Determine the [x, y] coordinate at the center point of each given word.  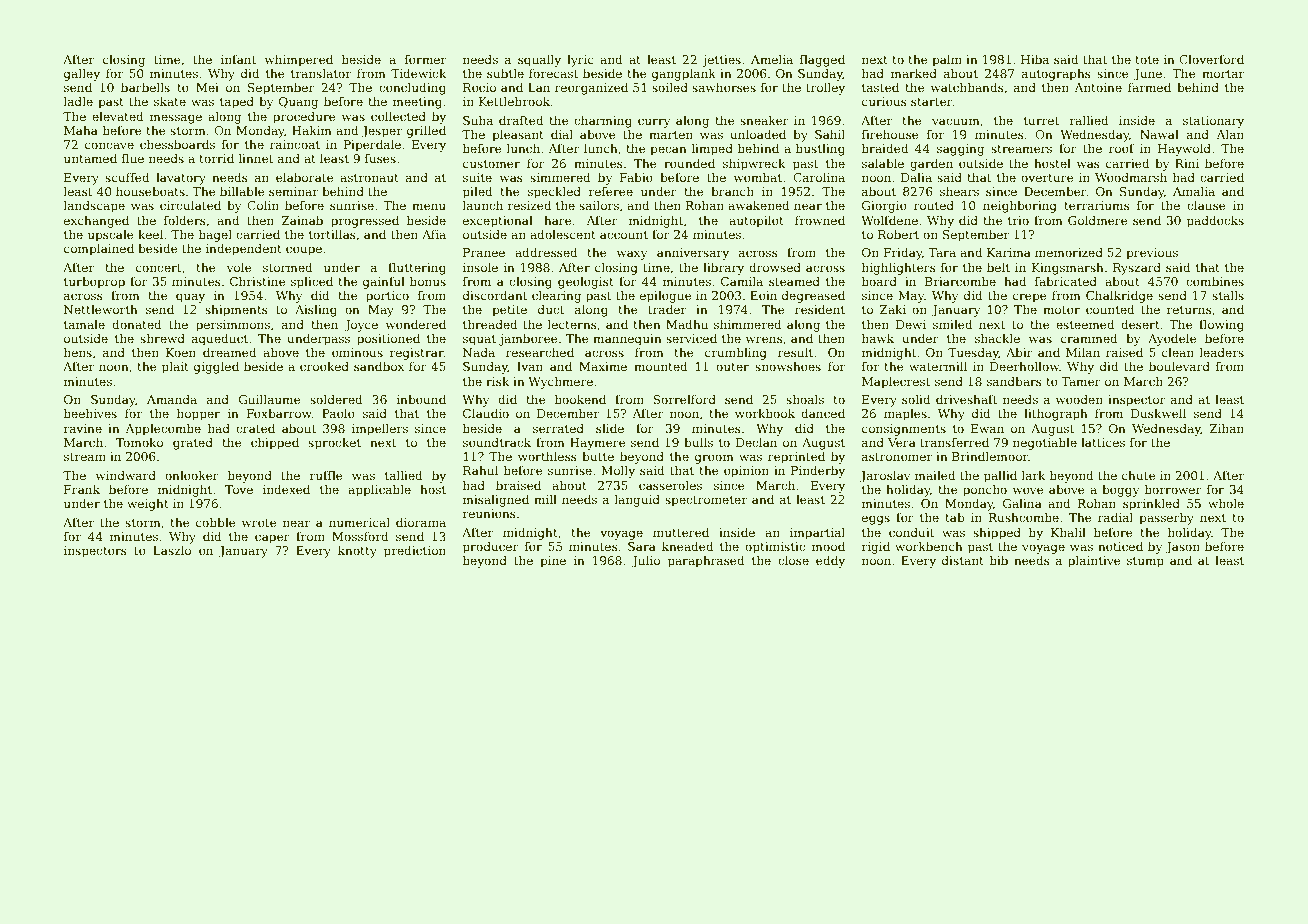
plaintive [1094, 561]
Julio [646, 561]
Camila [742, 281]
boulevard [1179, 366]
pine [553, 562]
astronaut [369, 178]
